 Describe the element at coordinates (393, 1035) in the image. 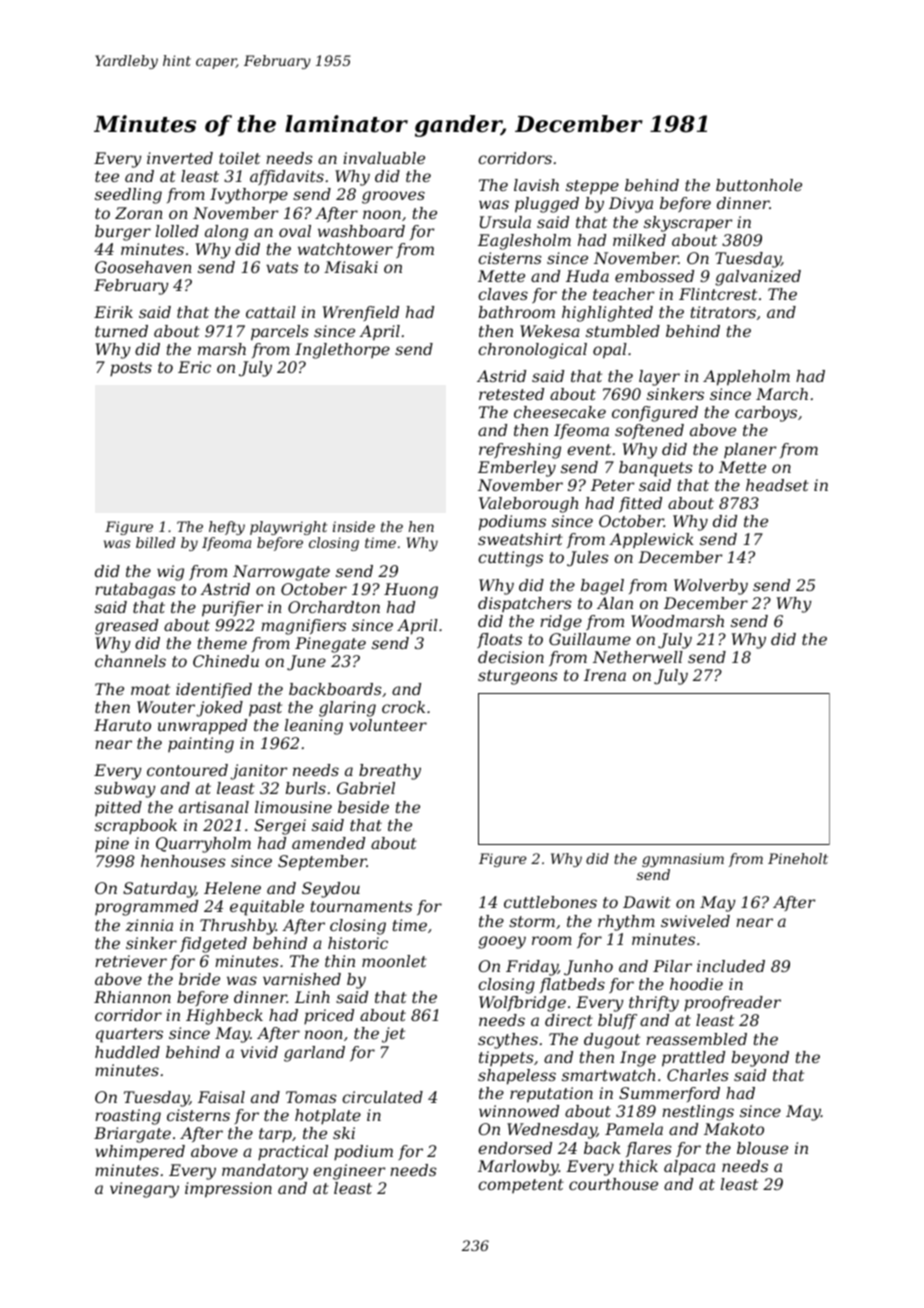

I see `jet` at that location.
